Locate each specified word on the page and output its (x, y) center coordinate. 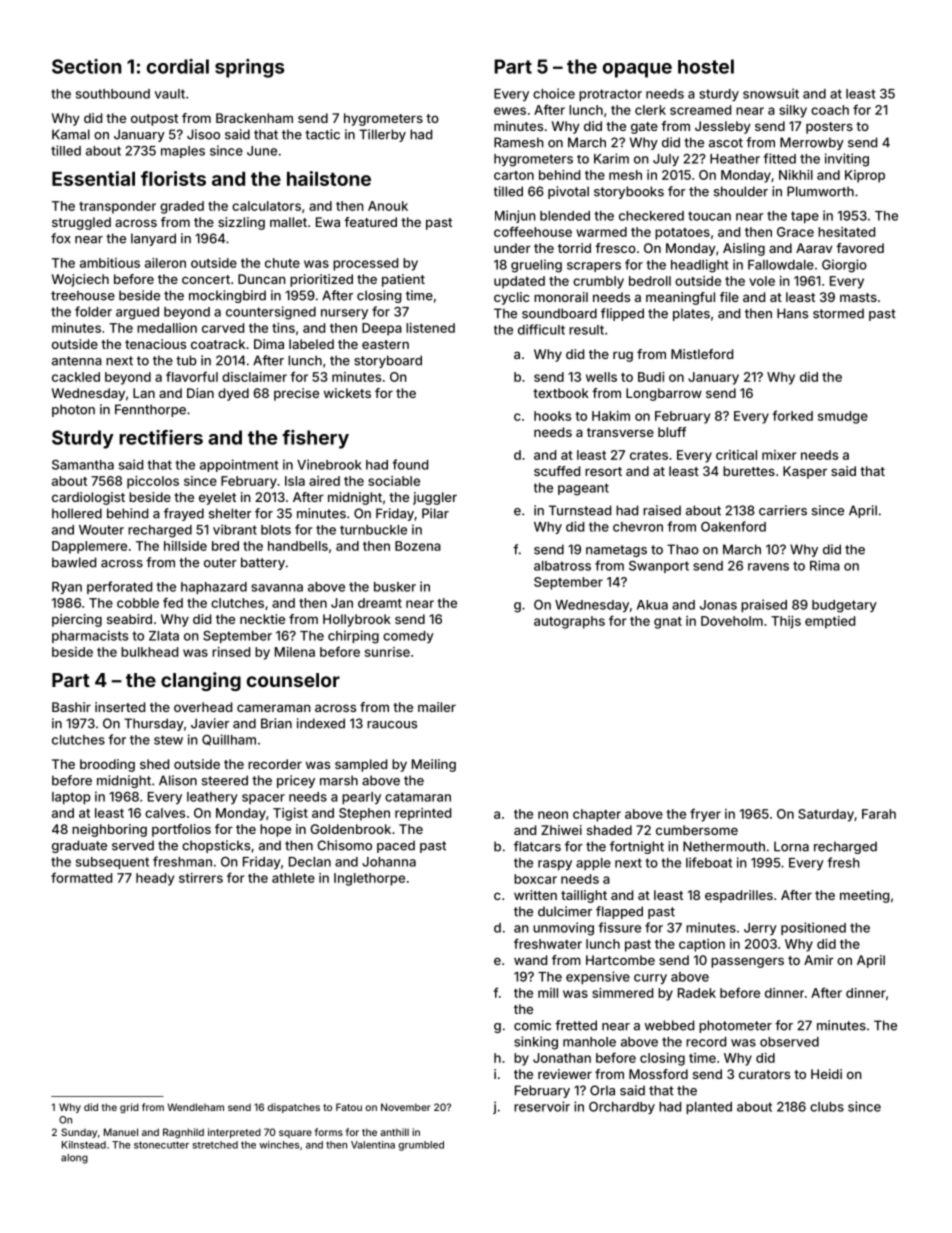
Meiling (434, 765)
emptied (830, 622)
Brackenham (254, 118)
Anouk (388, 206)
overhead (203, 707)
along (74, 1159)
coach (830, 110)
